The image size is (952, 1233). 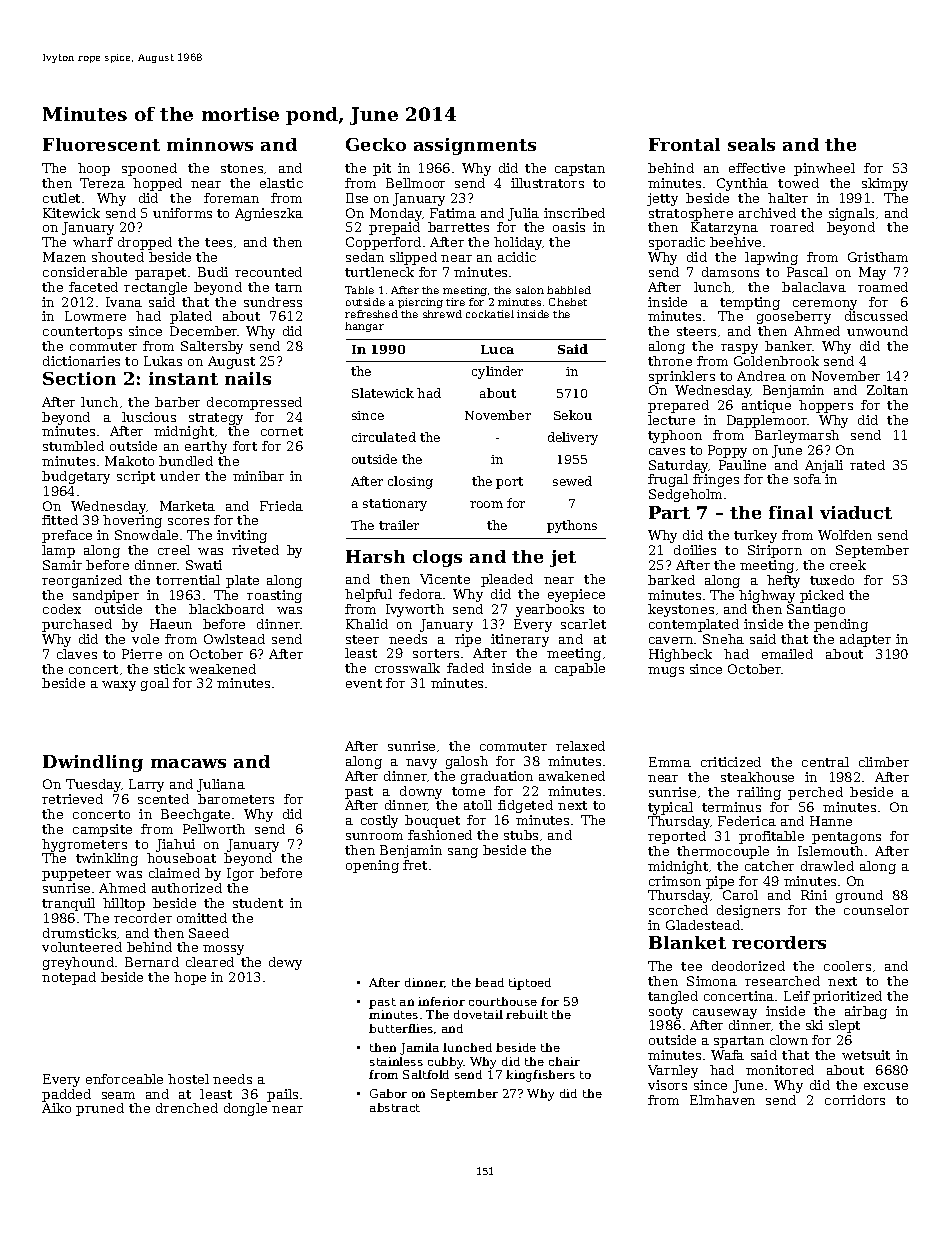 I want to click on assignments, so click(x=475, y=146).
